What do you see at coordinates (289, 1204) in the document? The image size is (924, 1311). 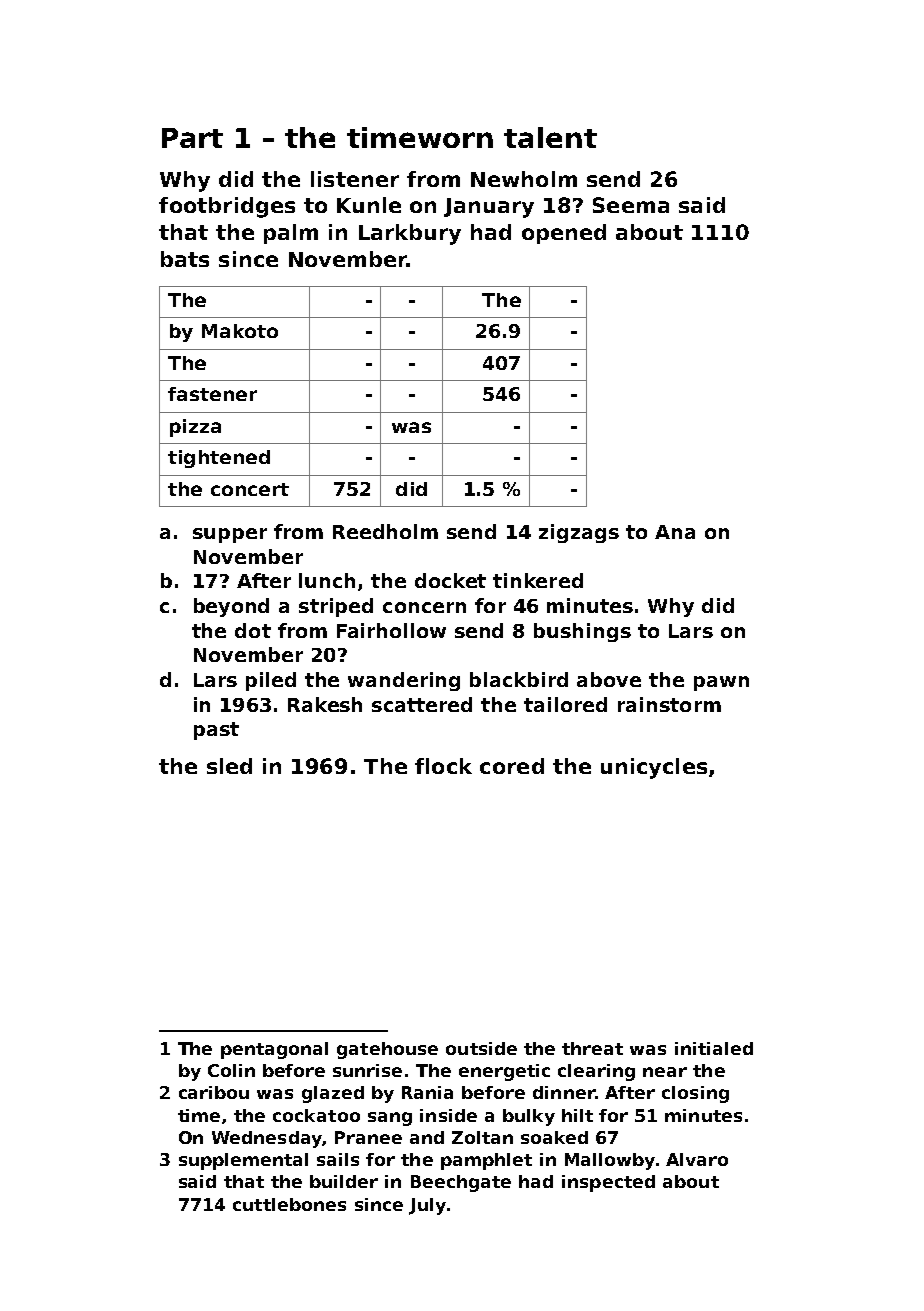 I see `cuttlebones` at bounding box center [289, 1204].
